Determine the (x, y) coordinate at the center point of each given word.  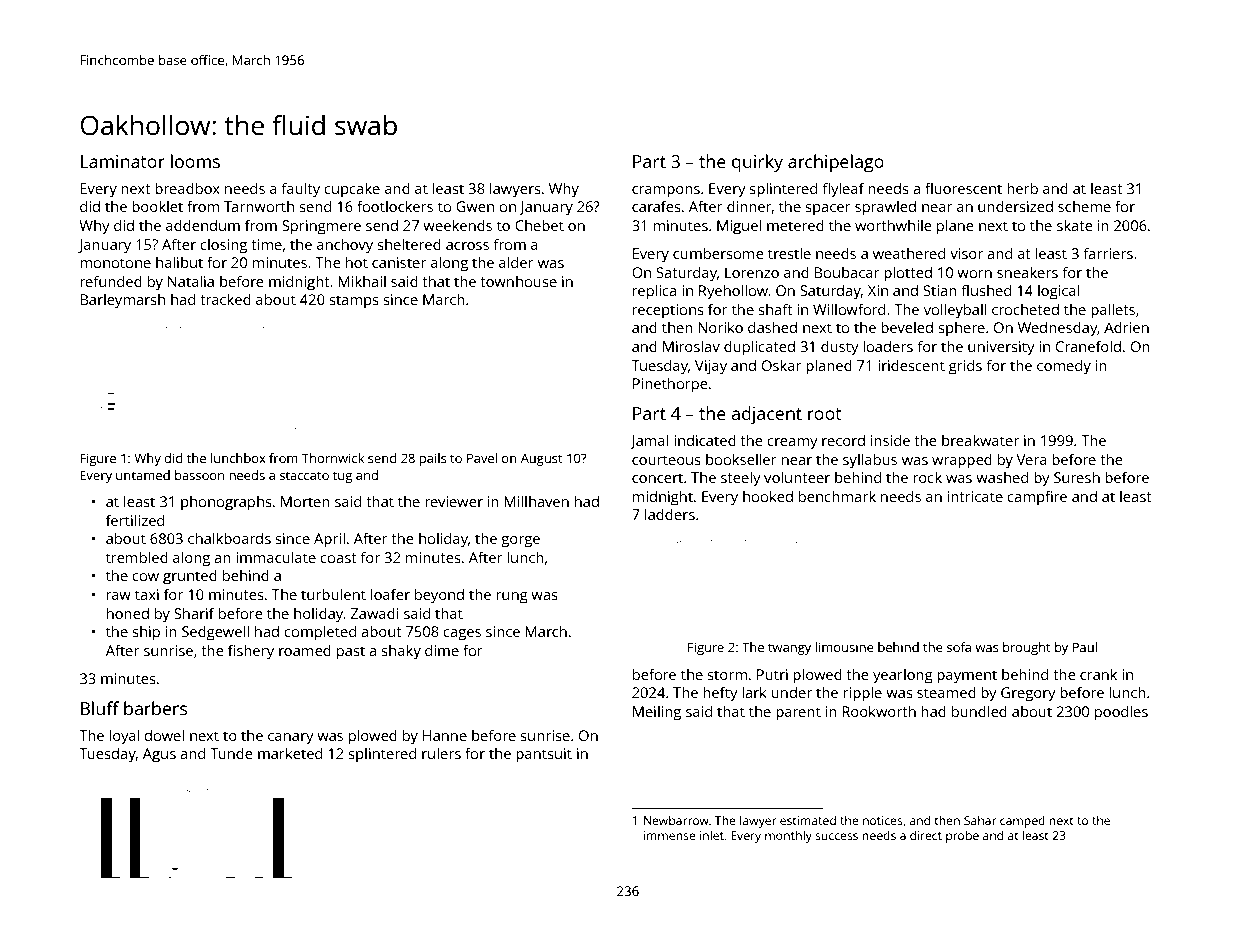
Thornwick (333, 458)
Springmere (321, 227)
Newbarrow (676, 820)
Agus (159, 755)
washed (1002, 477)
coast (338, 558)
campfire (1037, 498)
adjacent (767, 415)
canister (399, 262)
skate (1075, 225)
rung (512, 598)
